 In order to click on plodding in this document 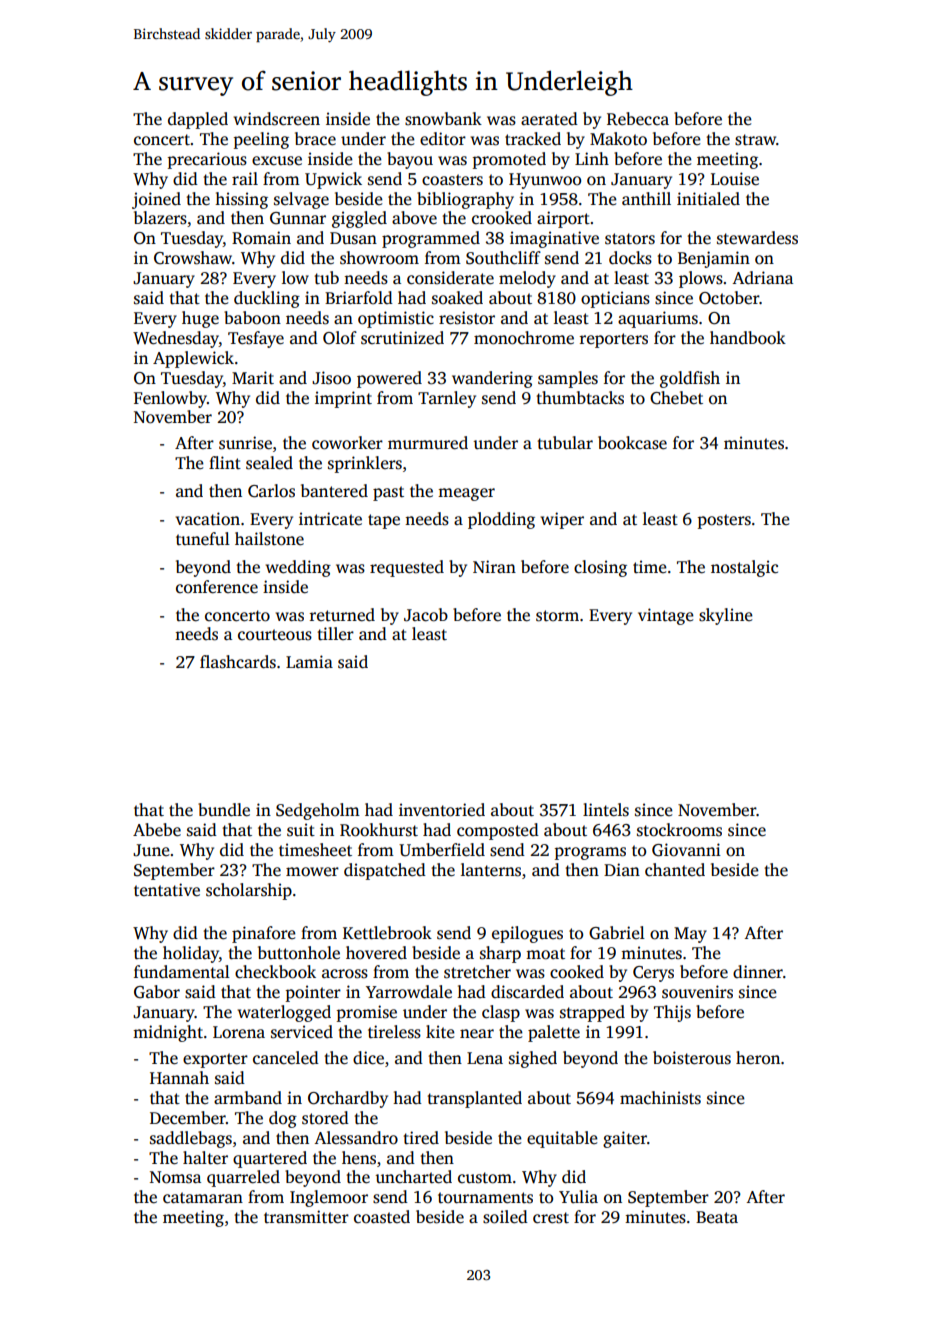, I will do `click(501, 520)`.
